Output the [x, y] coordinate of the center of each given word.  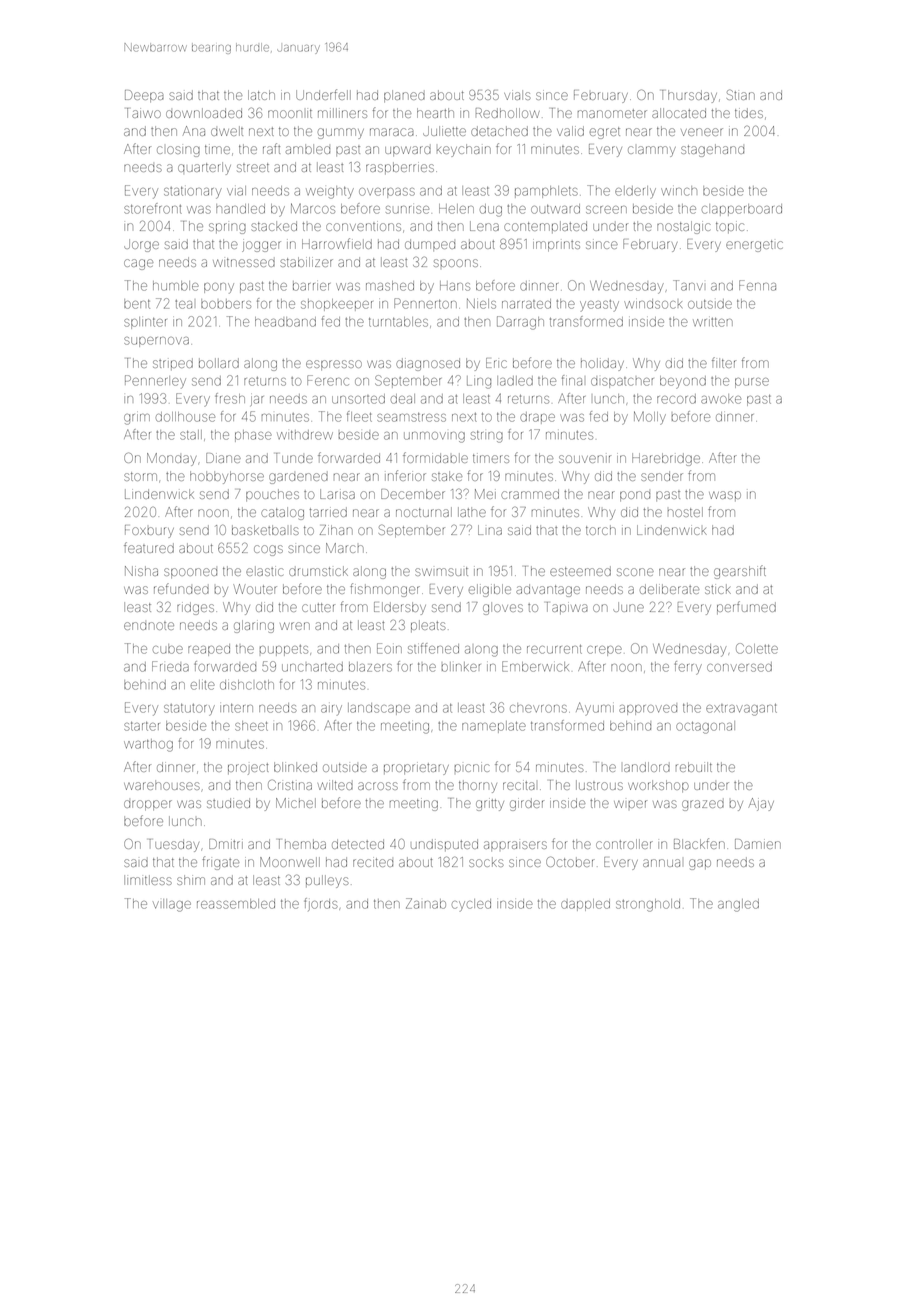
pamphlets [546, 192]
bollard [219, 363]
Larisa [337, 494]
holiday [602, 364]
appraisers [515, 846]
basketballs [265, 530]
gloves [503, 608]
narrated [526, 304]
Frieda [170, 666]
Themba [302, 844]
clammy [652, 151]
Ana [194, 131]
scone [635, 572]
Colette [757, 648]
